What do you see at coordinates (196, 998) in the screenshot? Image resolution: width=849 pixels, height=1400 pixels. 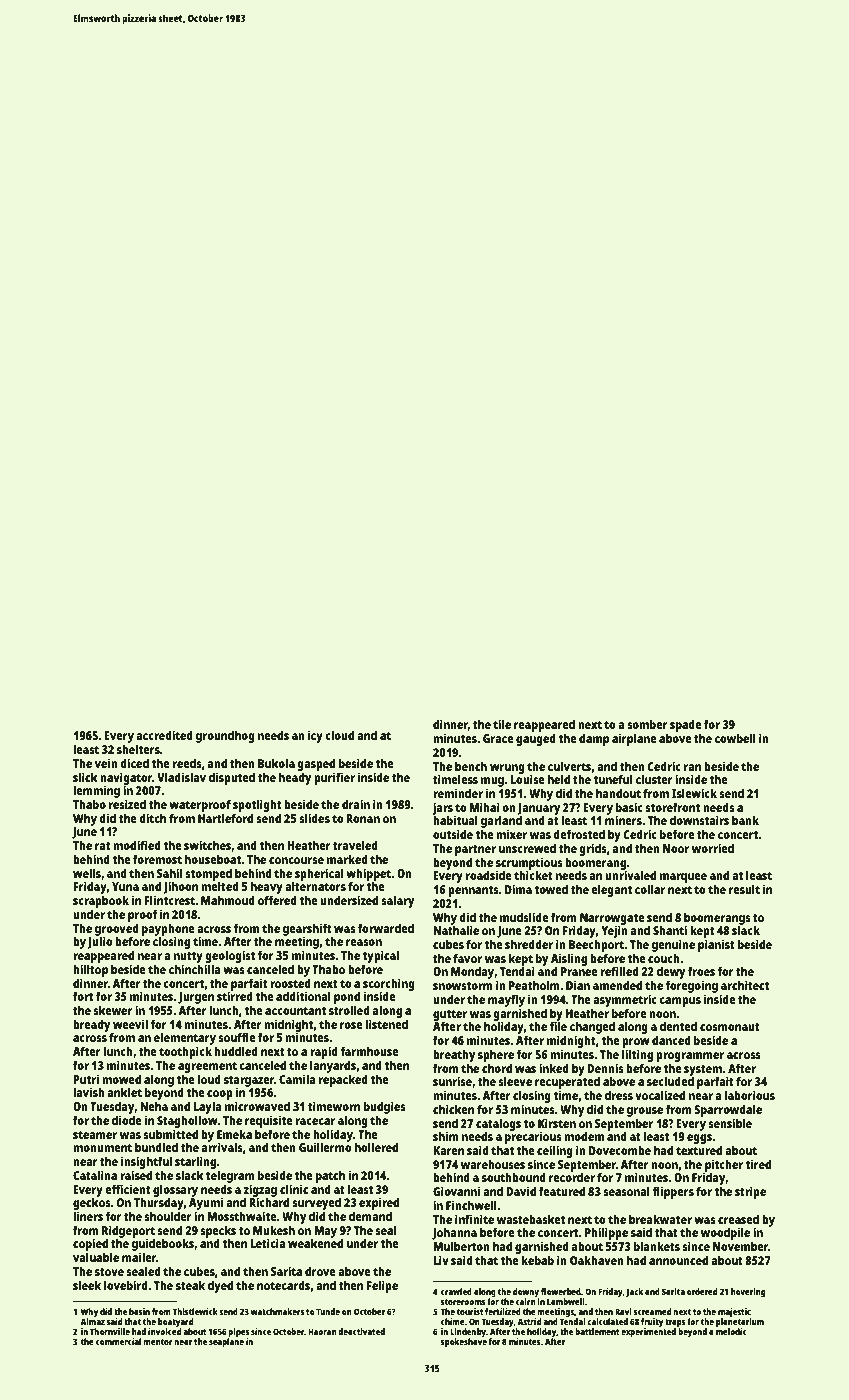 I see `Jurgen` at bounding box center [196, 998].
